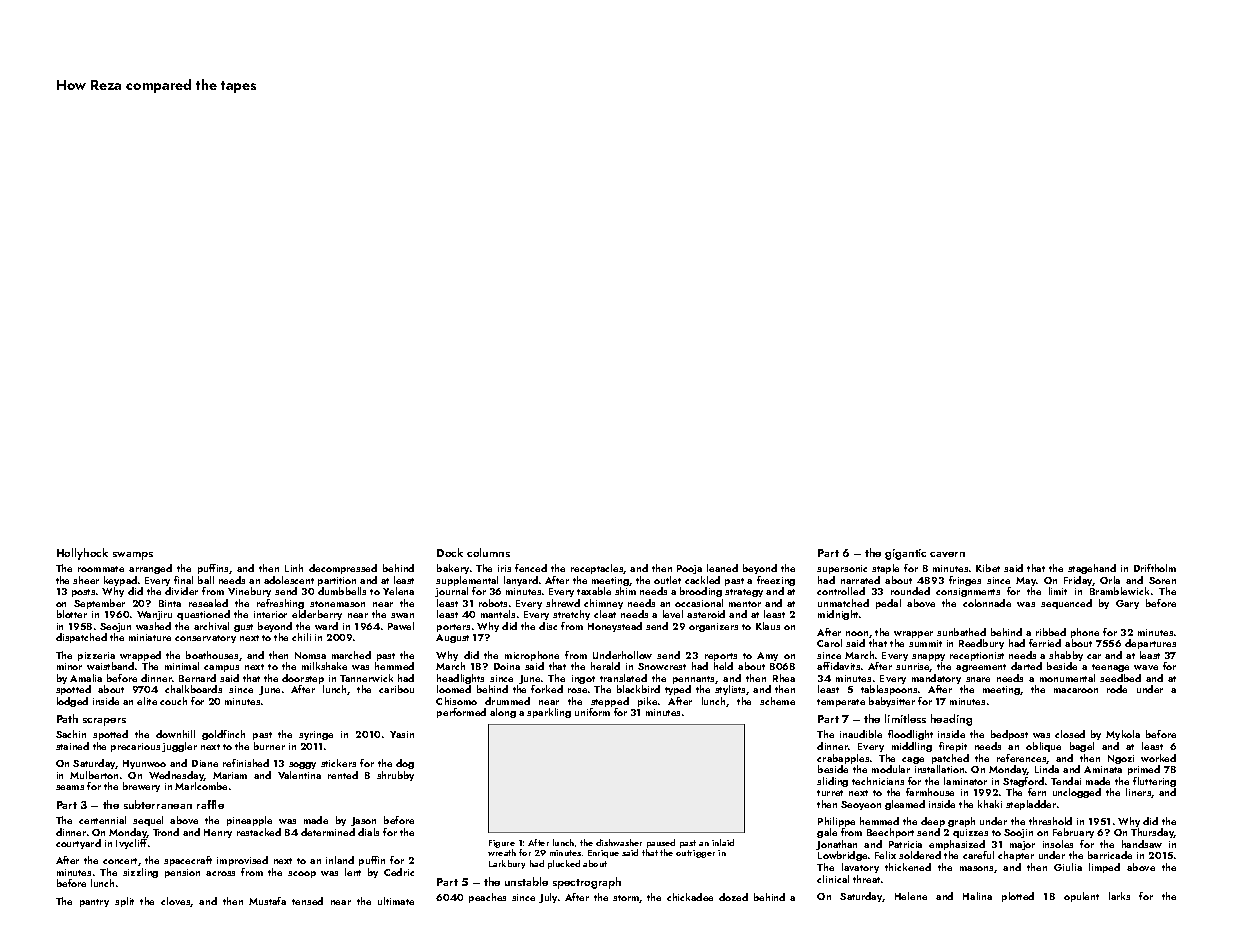 Image resolution: width=1233 pixels, height=952 pixels. I want to click on cloves, so click(176, 902).
